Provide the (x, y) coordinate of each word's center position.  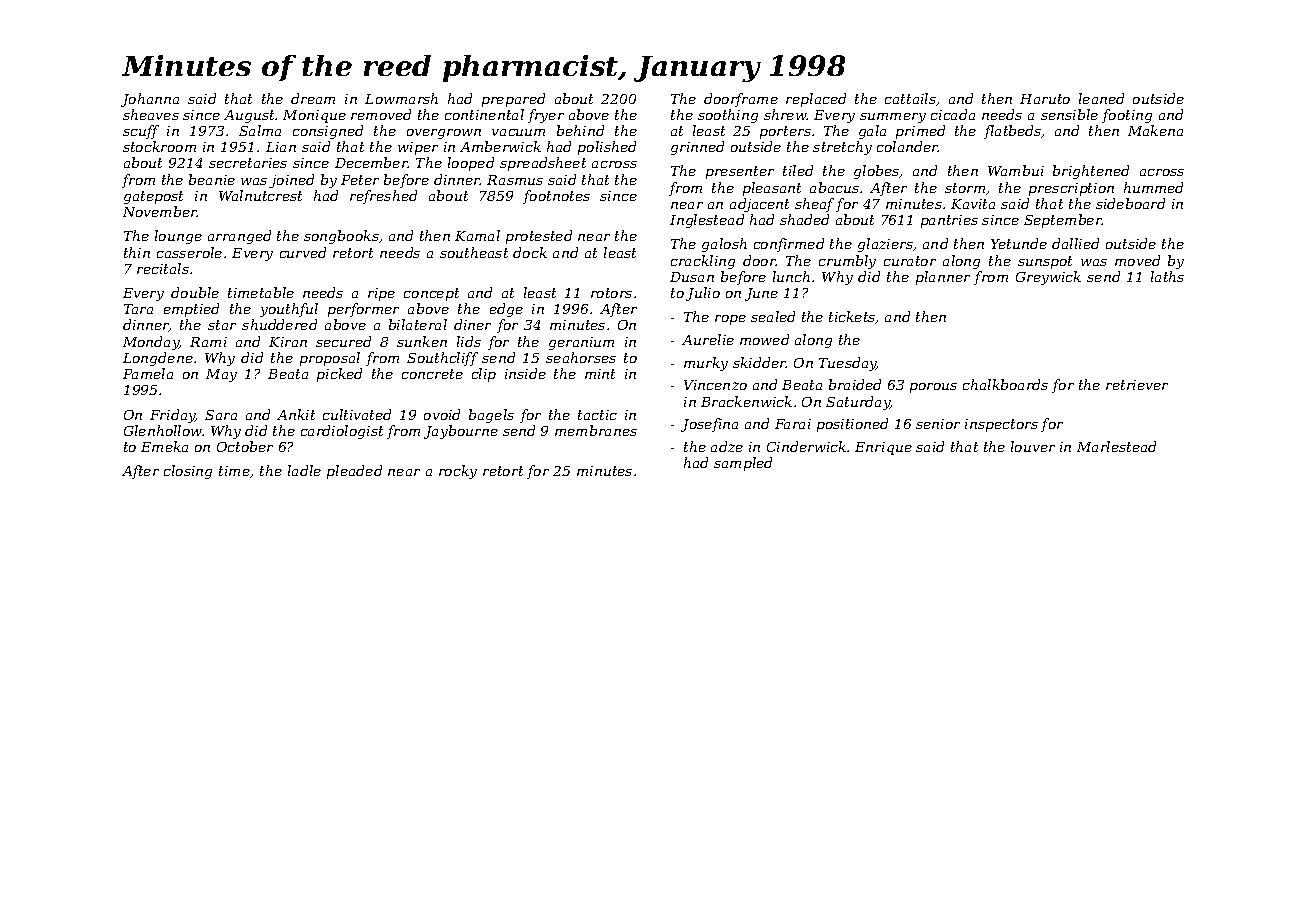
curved (303, 252)
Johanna (150, 100)
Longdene (158, 359)
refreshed (383, 197)
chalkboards (1005, 384)
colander (908, 146)
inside (525, 373)
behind (580, 130)
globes (877, 172)
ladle (304, 470)
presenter (740, 172)
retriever (1137, 385)
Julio (703, 294)
